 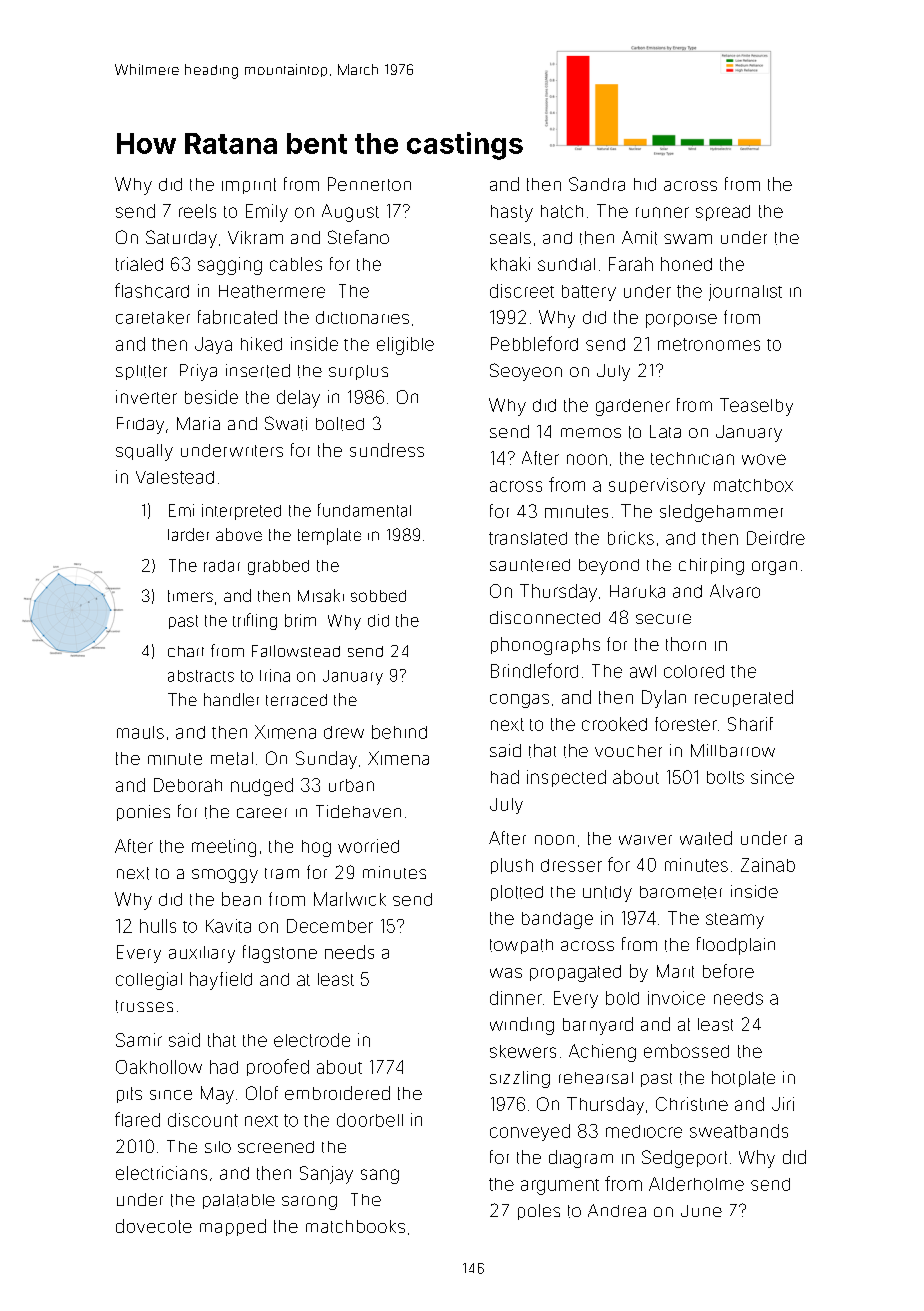 What do you see at coordinates (522, 291) in the page?
I see `discreet` at bounding box center [522, 291].
